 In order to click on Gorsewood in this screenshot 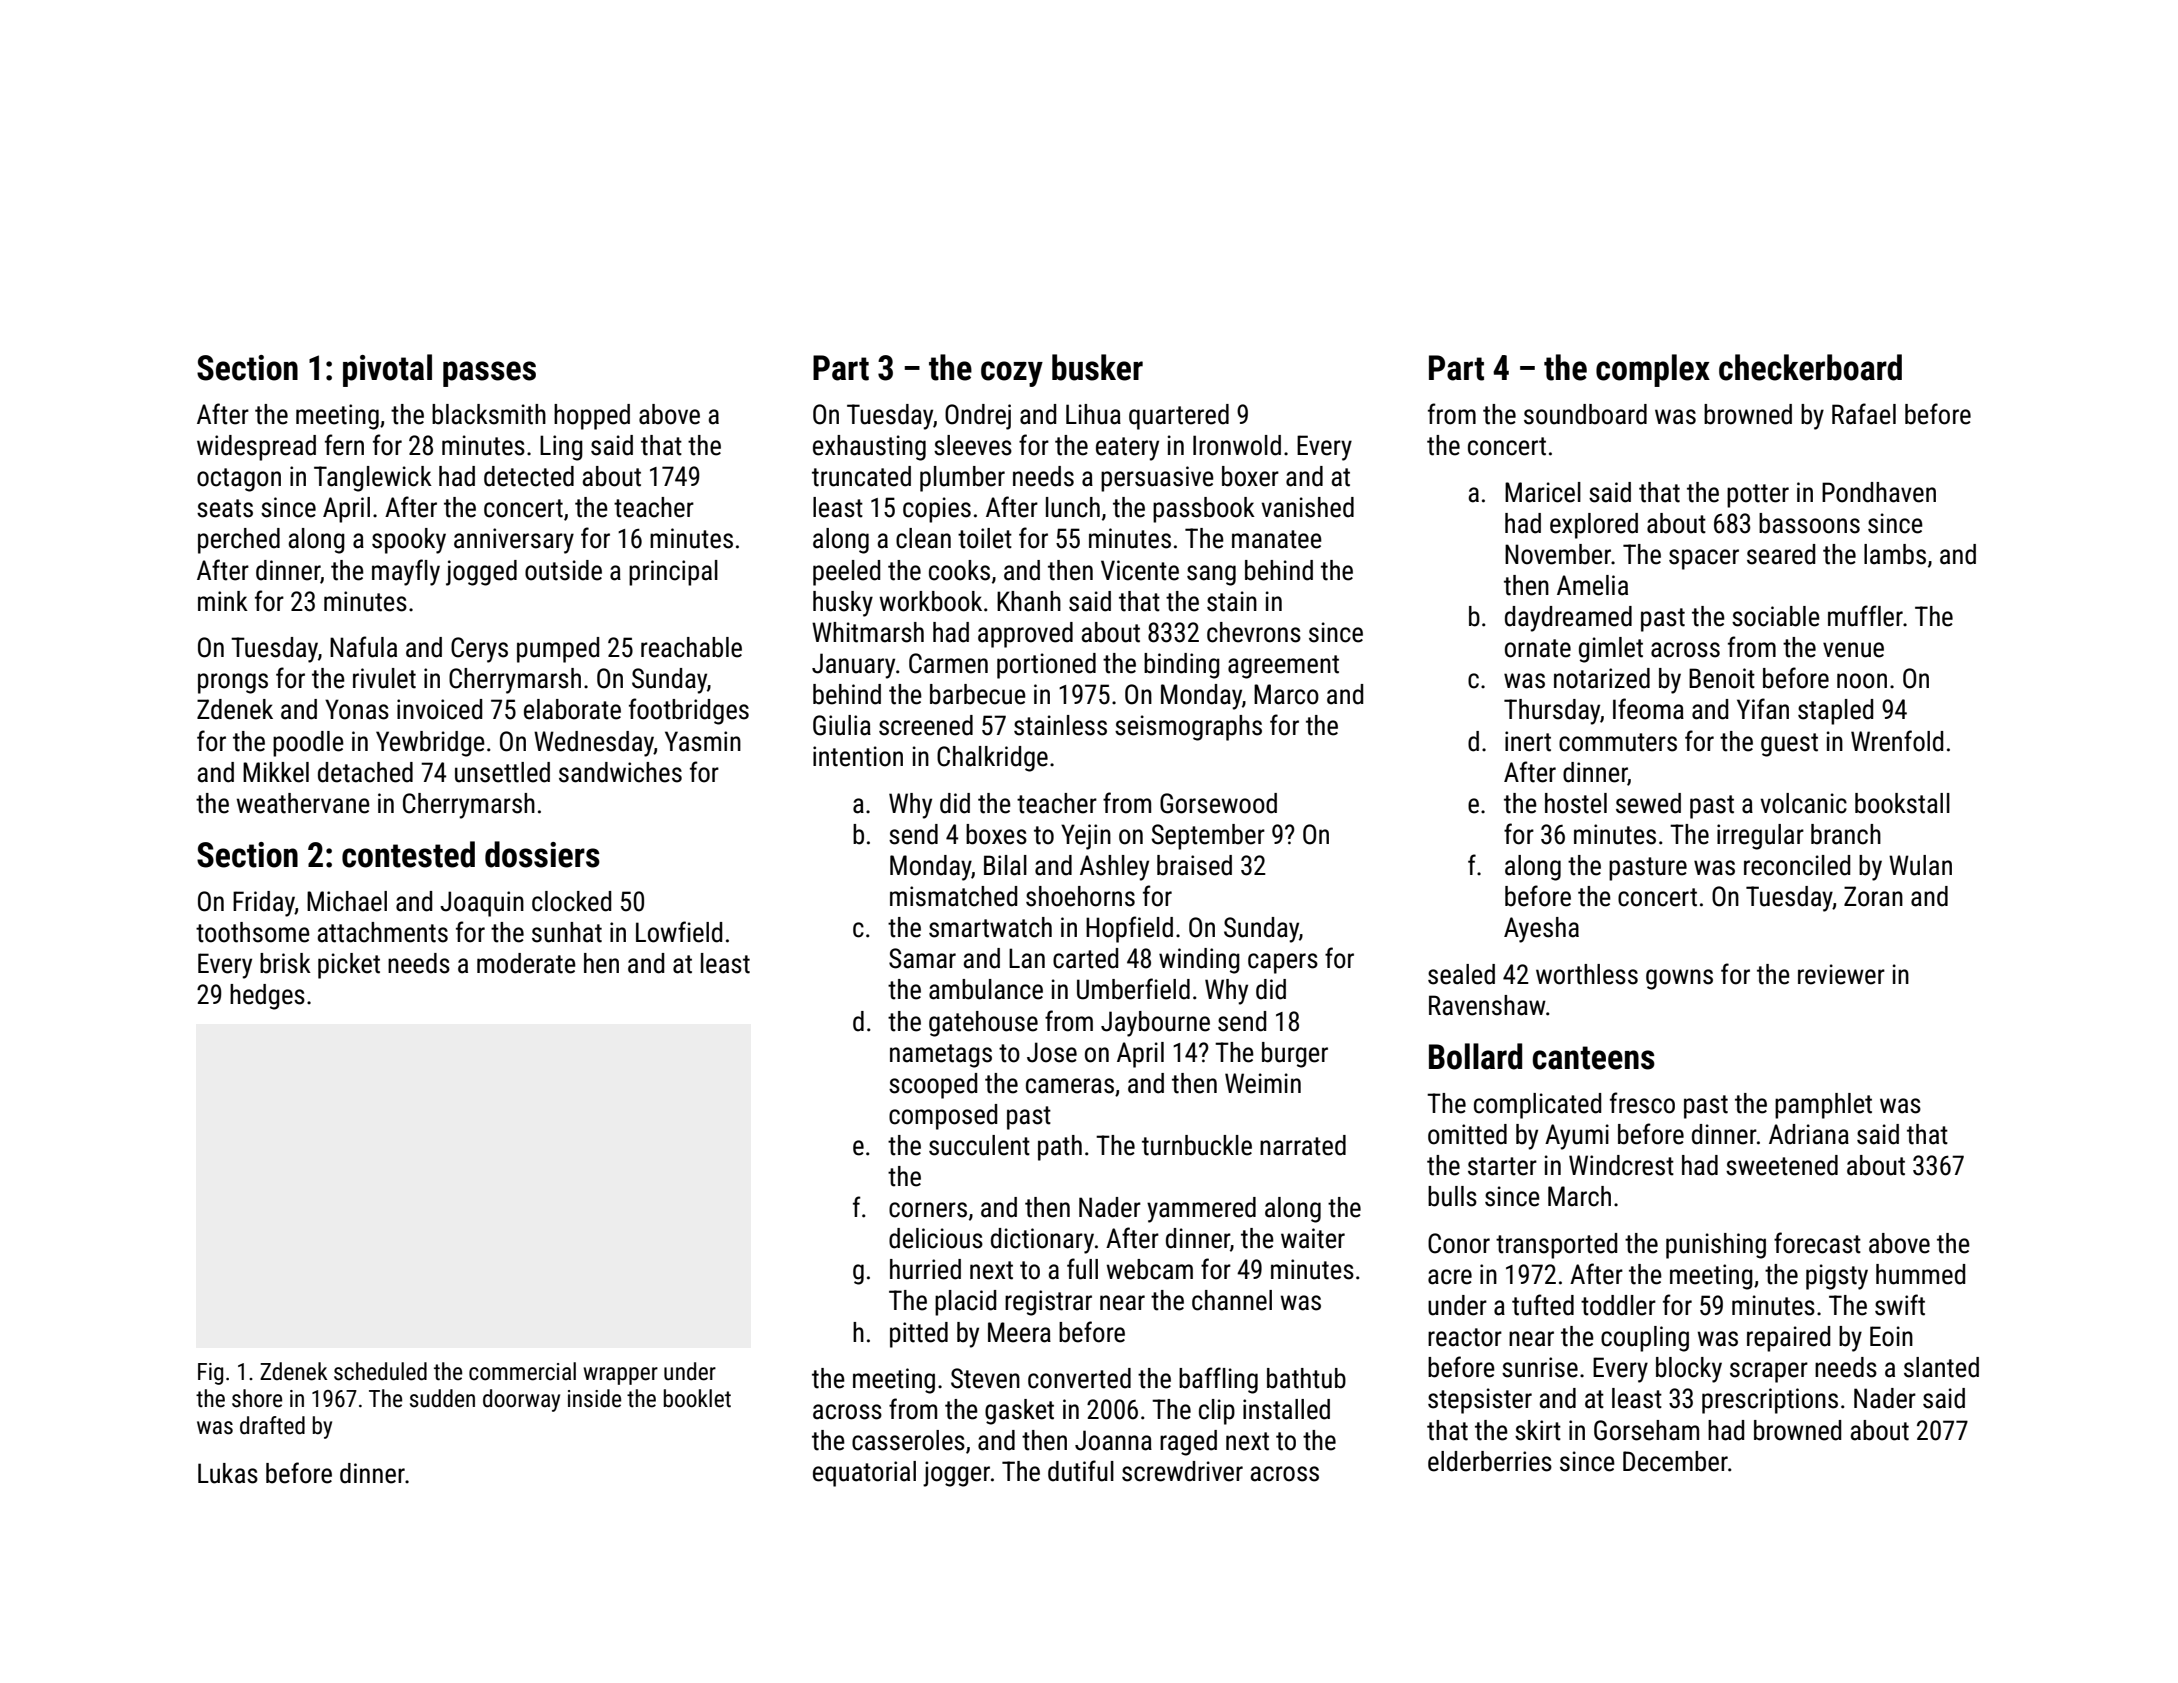, I will do `click(1218, 803)`.
